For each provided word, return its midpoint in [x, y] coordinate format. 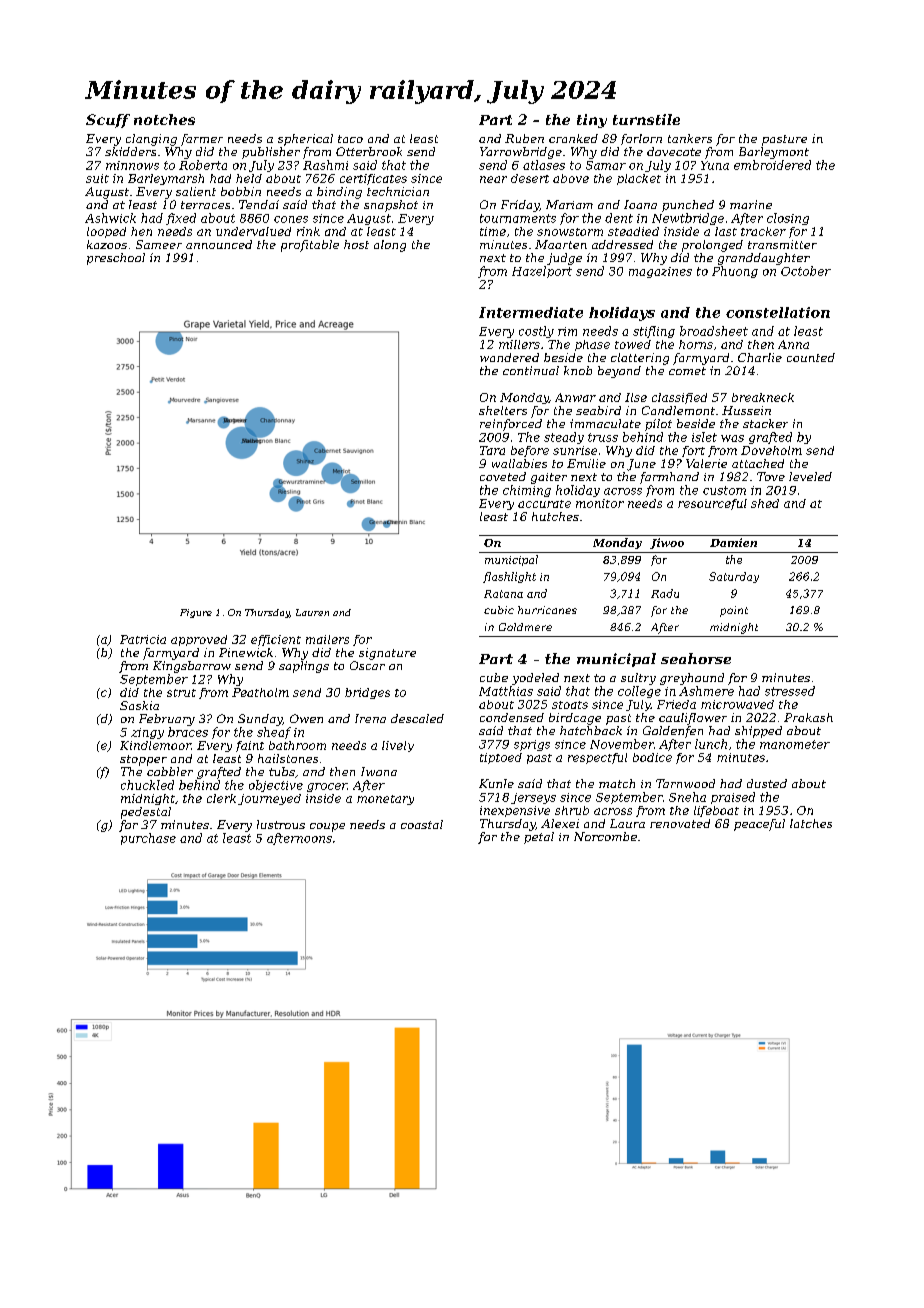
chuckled [147, 785]
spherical [305, 140]
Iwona [379, 771]
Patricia [143, 639]
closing [788, 219]
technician [398, 191]
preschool [116, 259]
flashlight [509, 577]
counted [811, 357]
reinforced [511, 425]
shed [765, 503]
